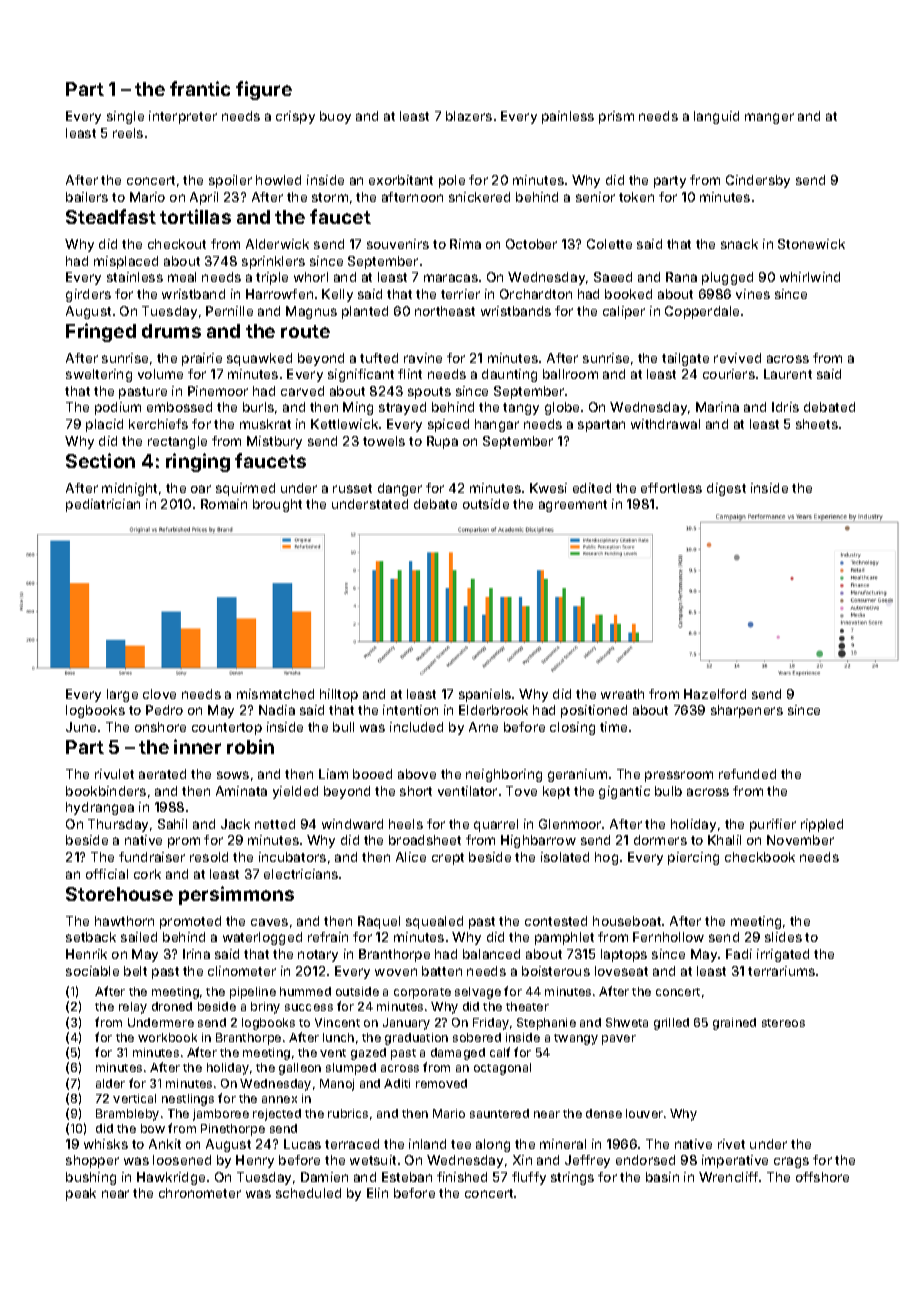 The height and width of the screenshot is (1308, 924). What do you see at coordinates (485, 695) in the screenshot?
I see `spaniels` at bounding box center [485, 695].
